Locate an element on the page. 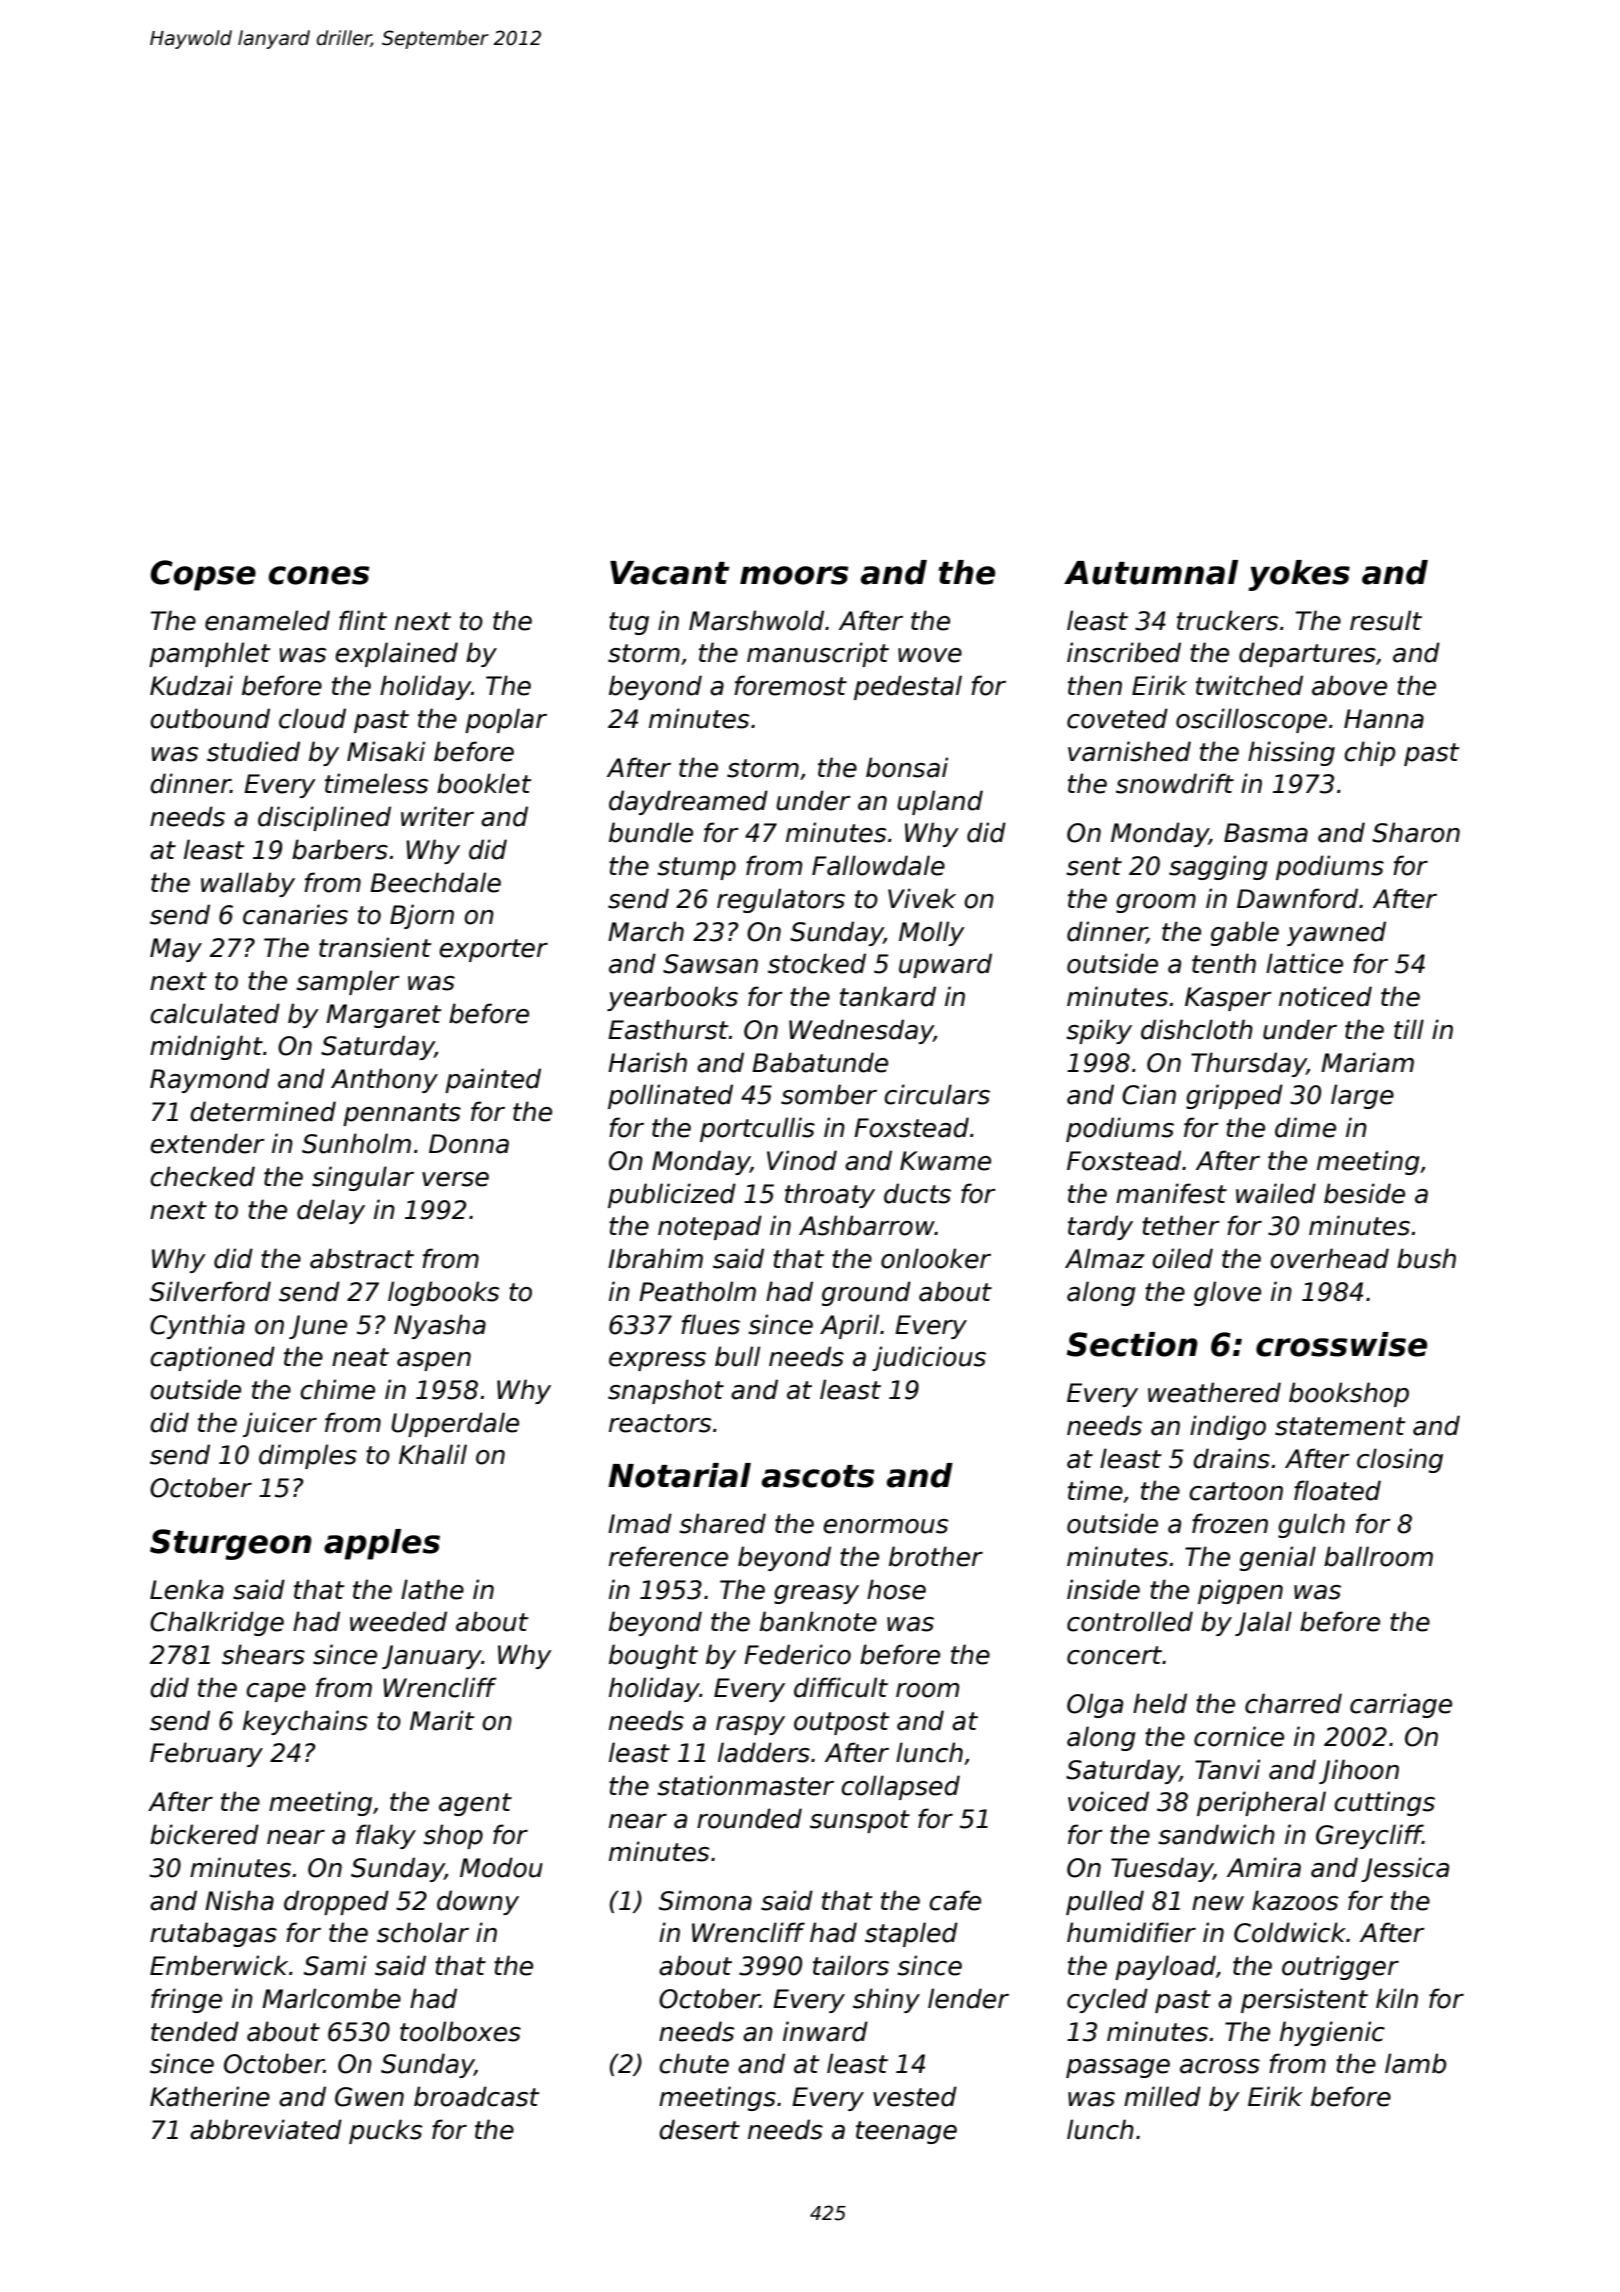 This image has width=1620, height=2292. May is located at coordinates (176, 950).
